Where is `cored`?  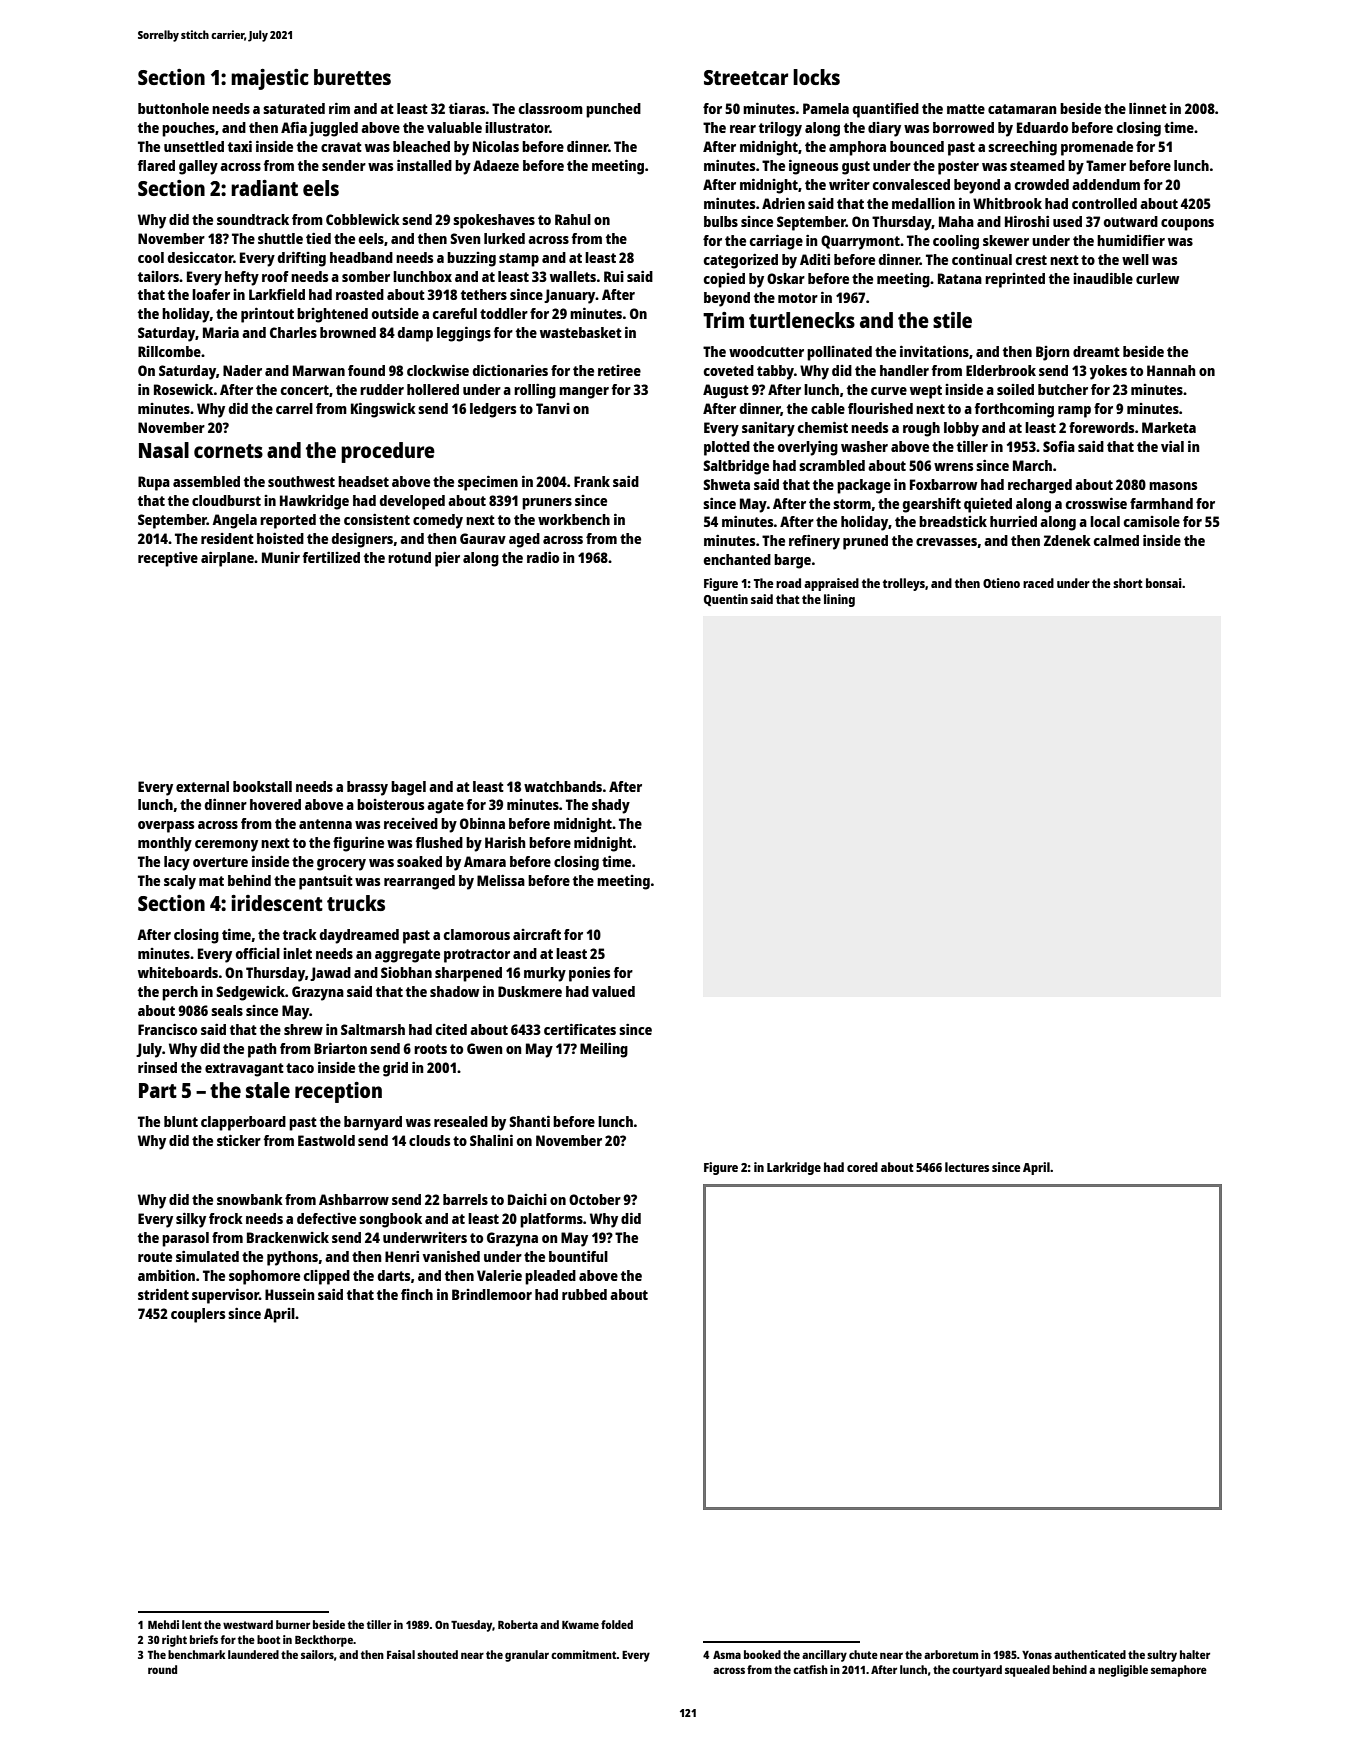
cored is located at coordinates (862, 1167).
